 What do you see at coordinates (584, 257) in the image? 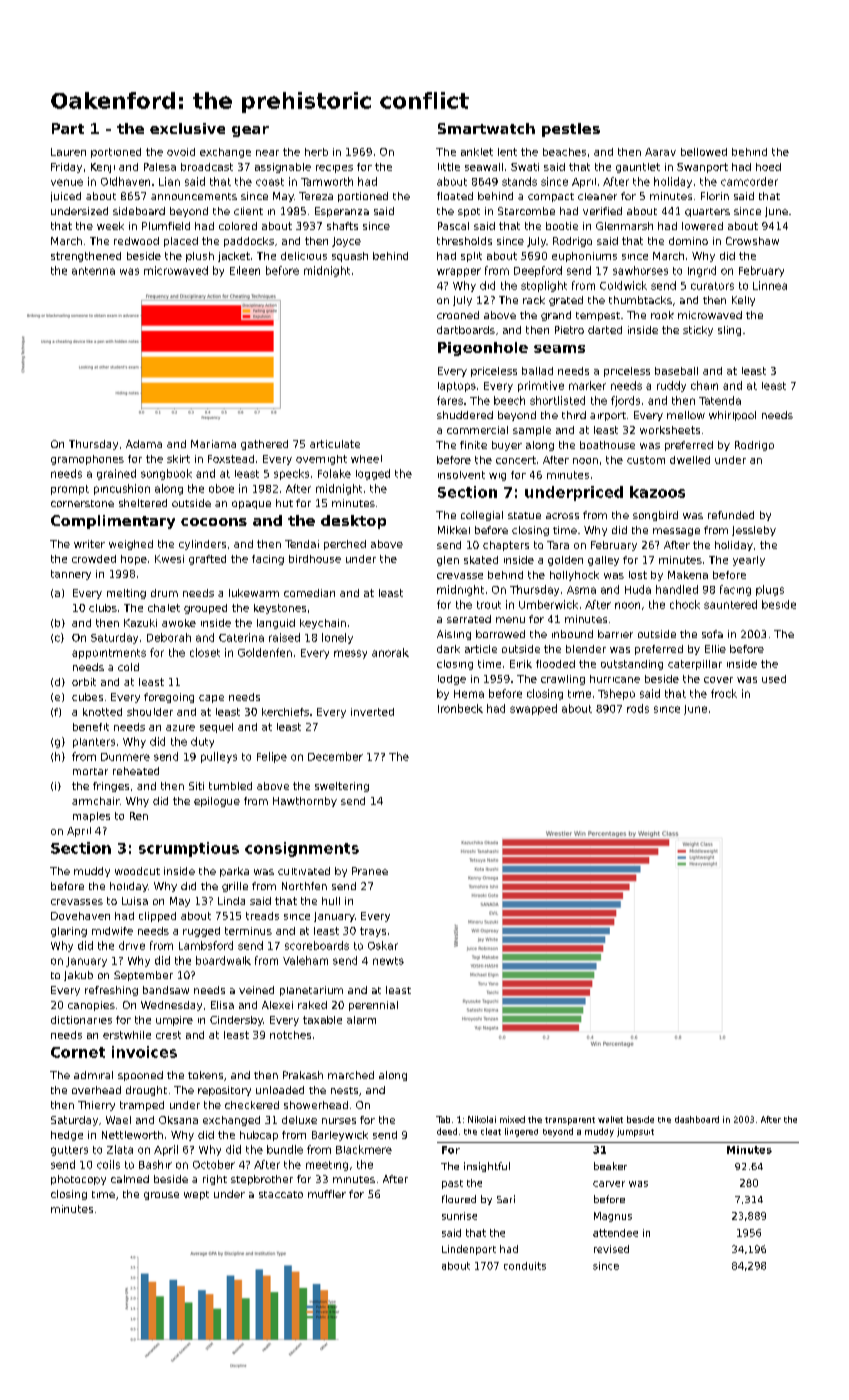
I see `euphoniums` at bounding box center [584, 257].
